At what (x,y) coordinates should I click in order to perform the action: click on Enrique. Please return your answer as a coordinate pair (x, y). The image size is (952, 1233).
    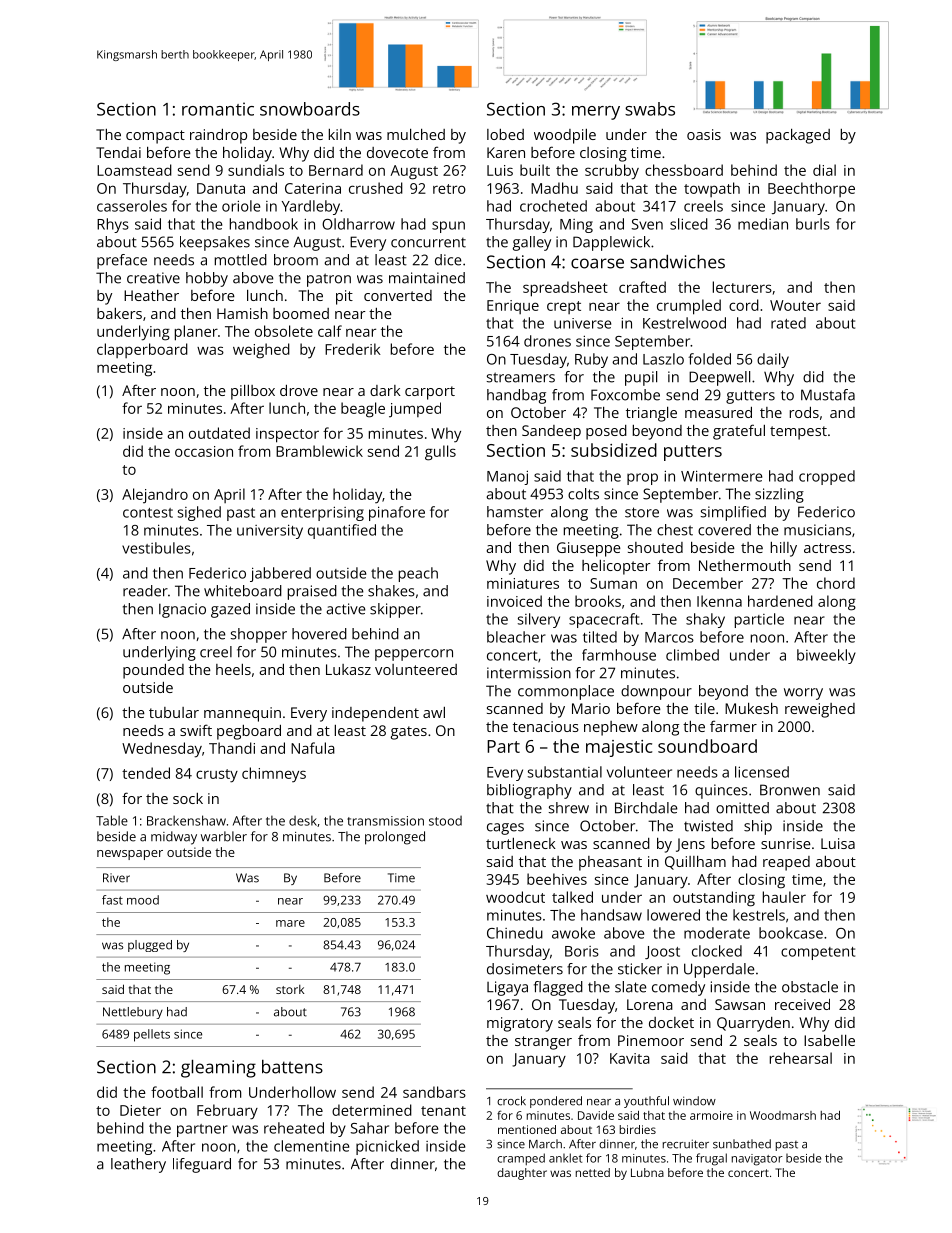
    Looking at the image, I should click on (513, 307).
